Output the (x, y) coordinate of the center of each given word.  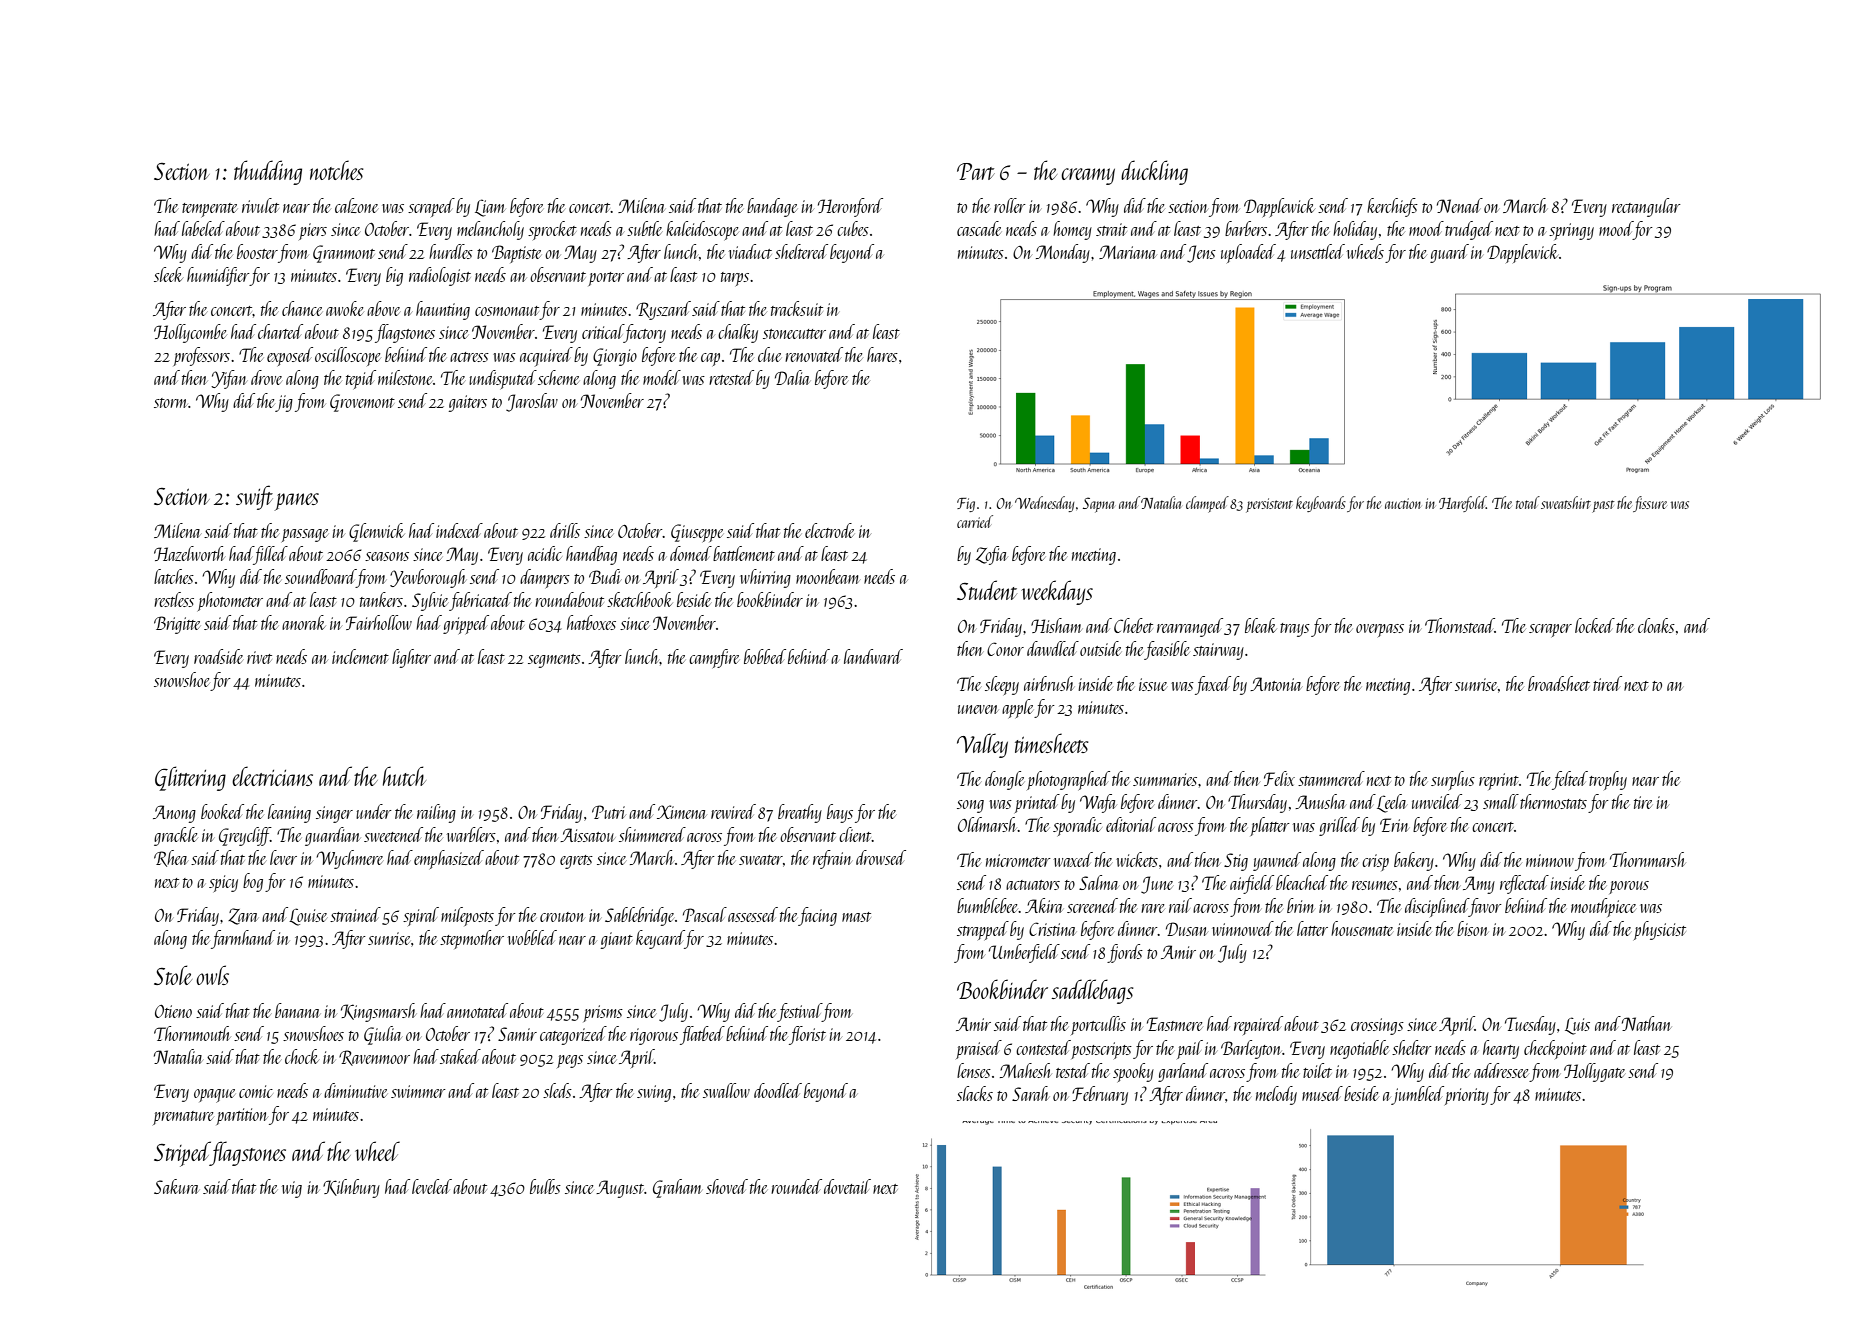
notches (337, 170)
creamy (1088, 176)
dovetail (847, 1186)
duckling (1154, 172)
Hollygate (1594, 1072)
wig (292, 1189)
